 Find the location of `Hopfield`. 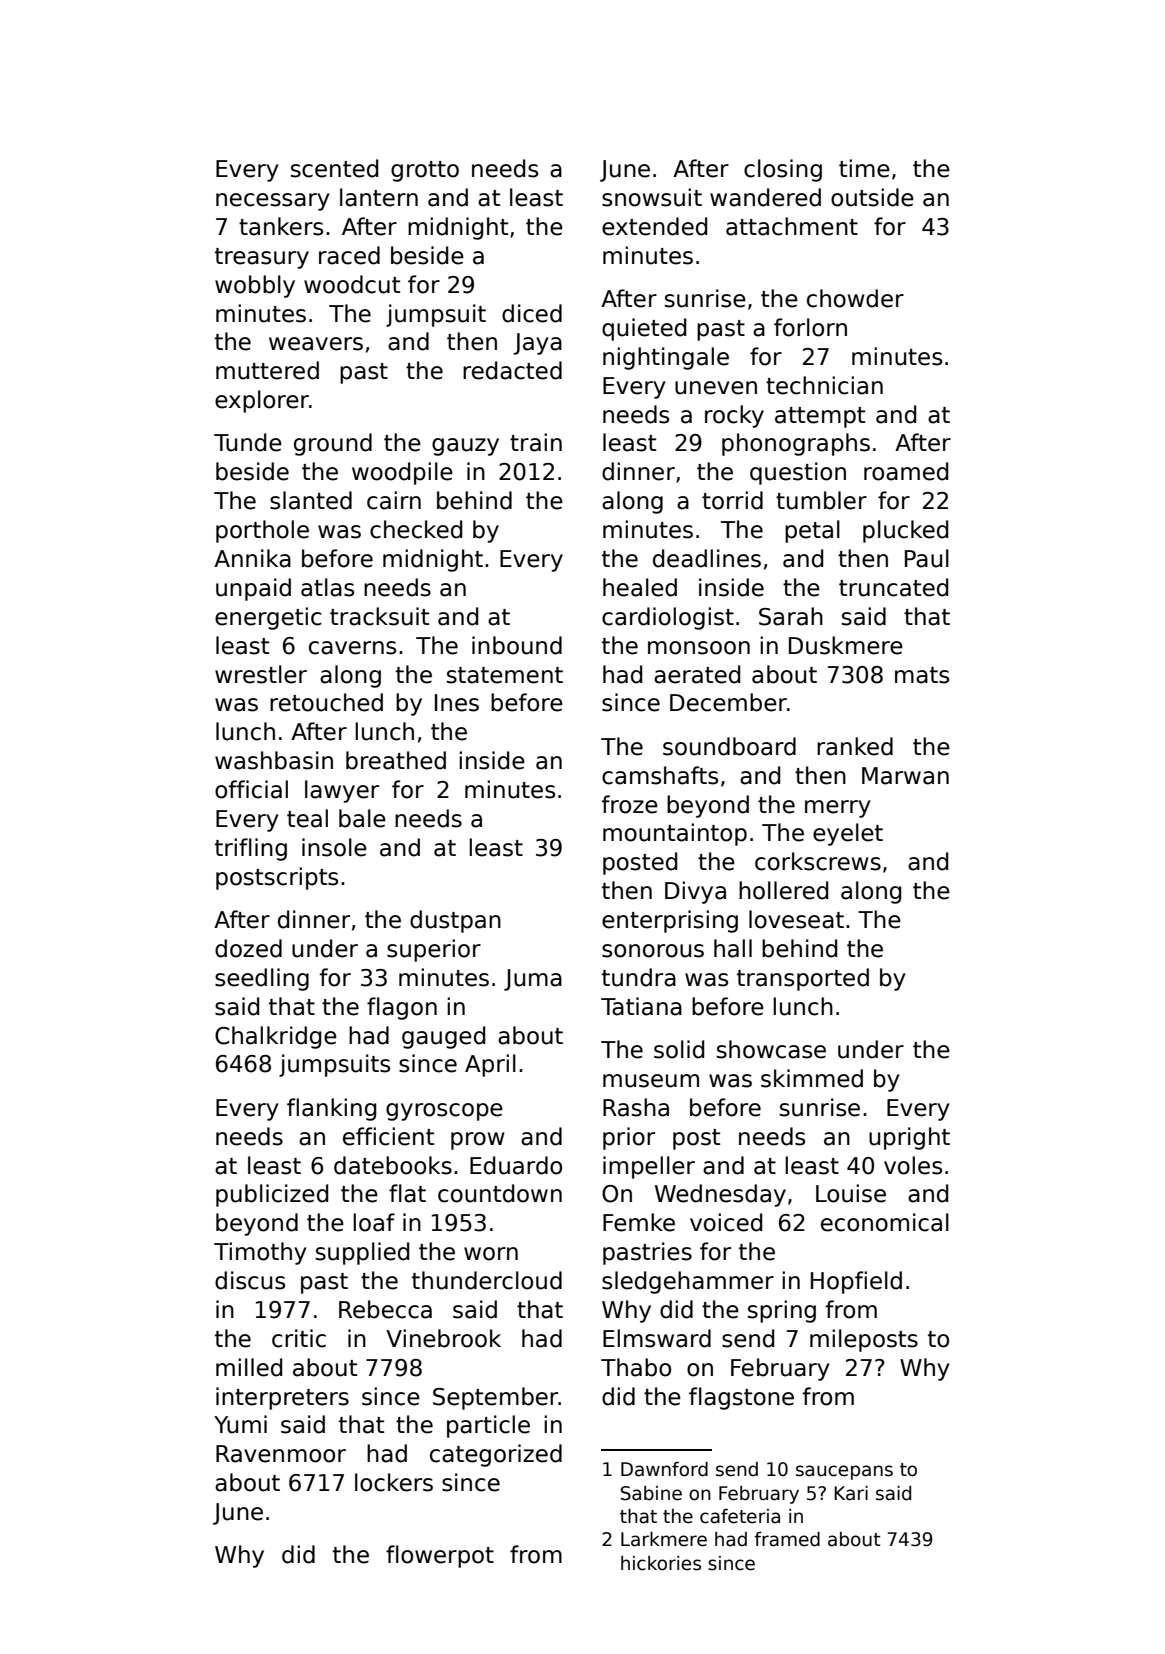

Hopfield is located at coordinates (856, 1282).
